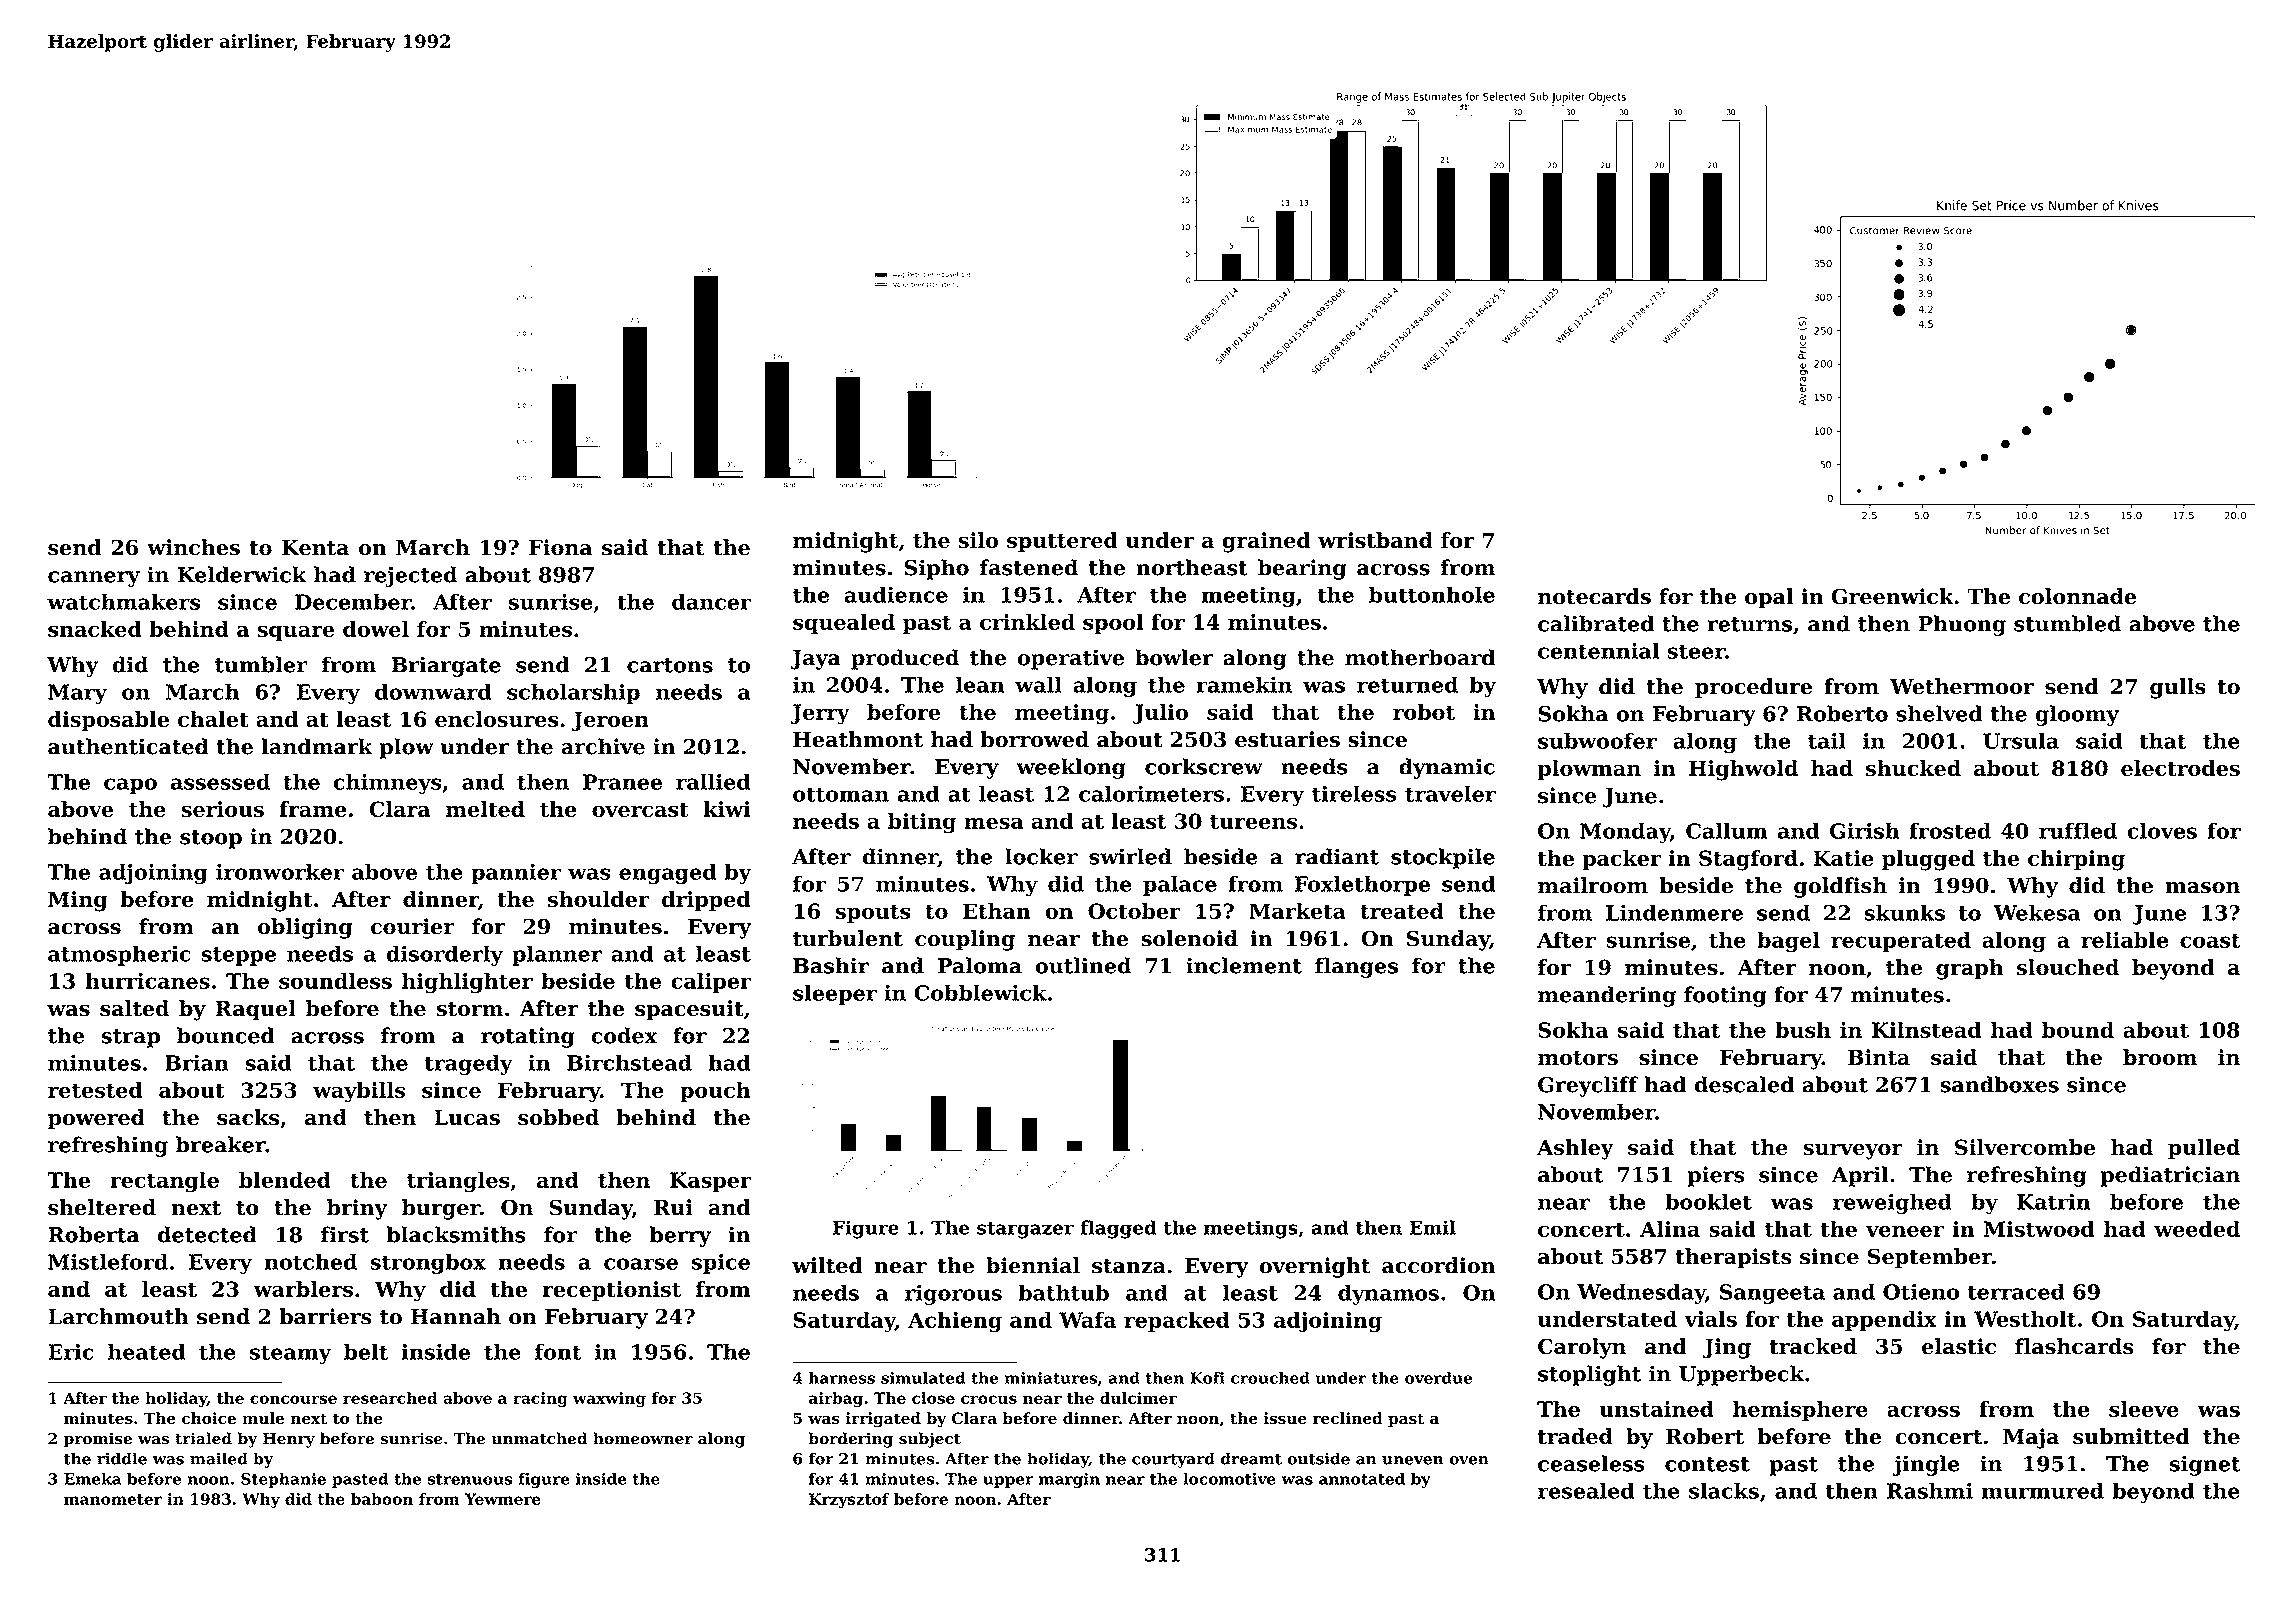 The height and width of the document is (1618, 2288). I want to click on accordion, so click(1439, 1265).
